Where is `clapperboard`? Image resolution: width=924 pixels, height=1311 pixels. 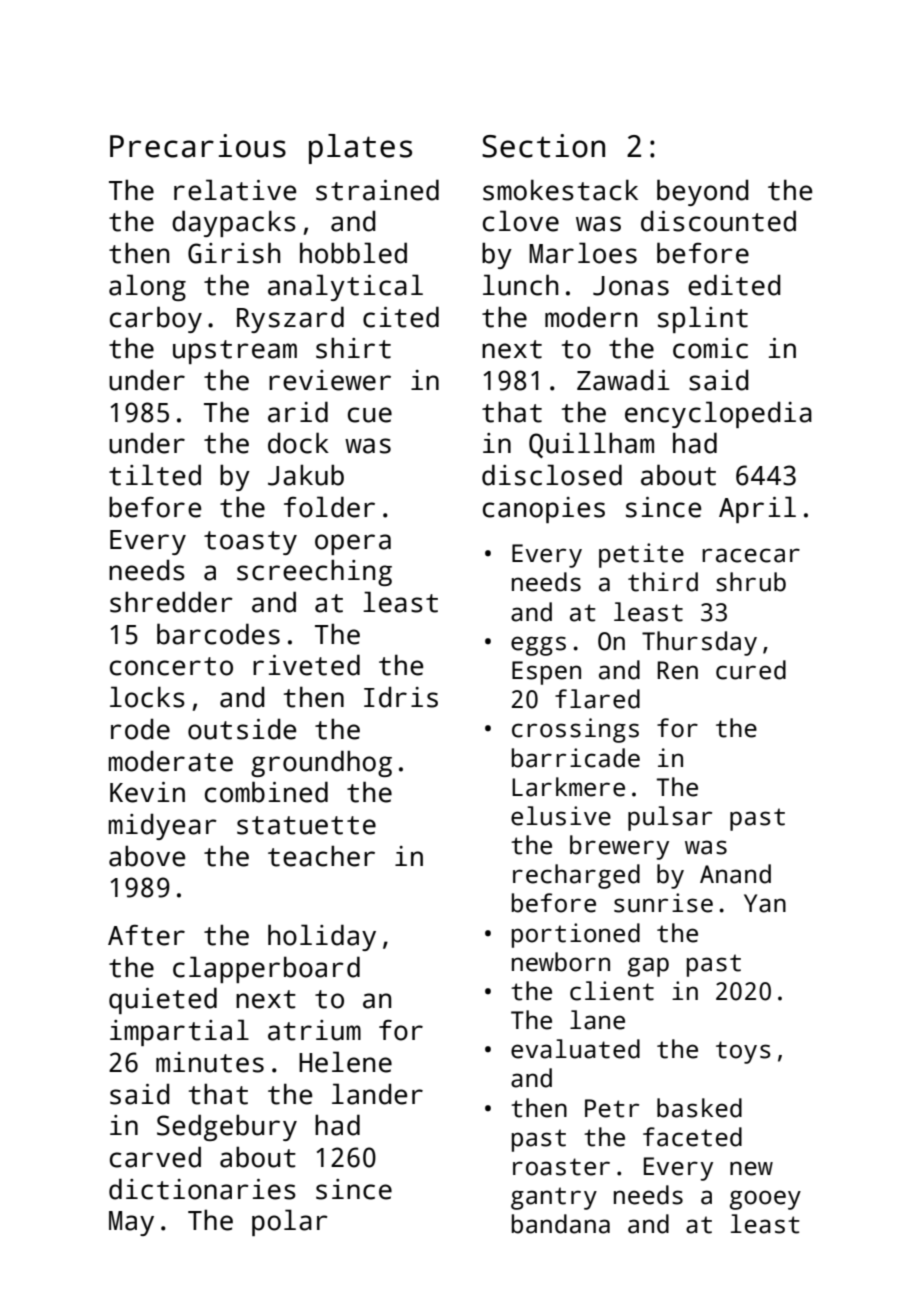 clapperboard is located at coordinates (266, 969).
